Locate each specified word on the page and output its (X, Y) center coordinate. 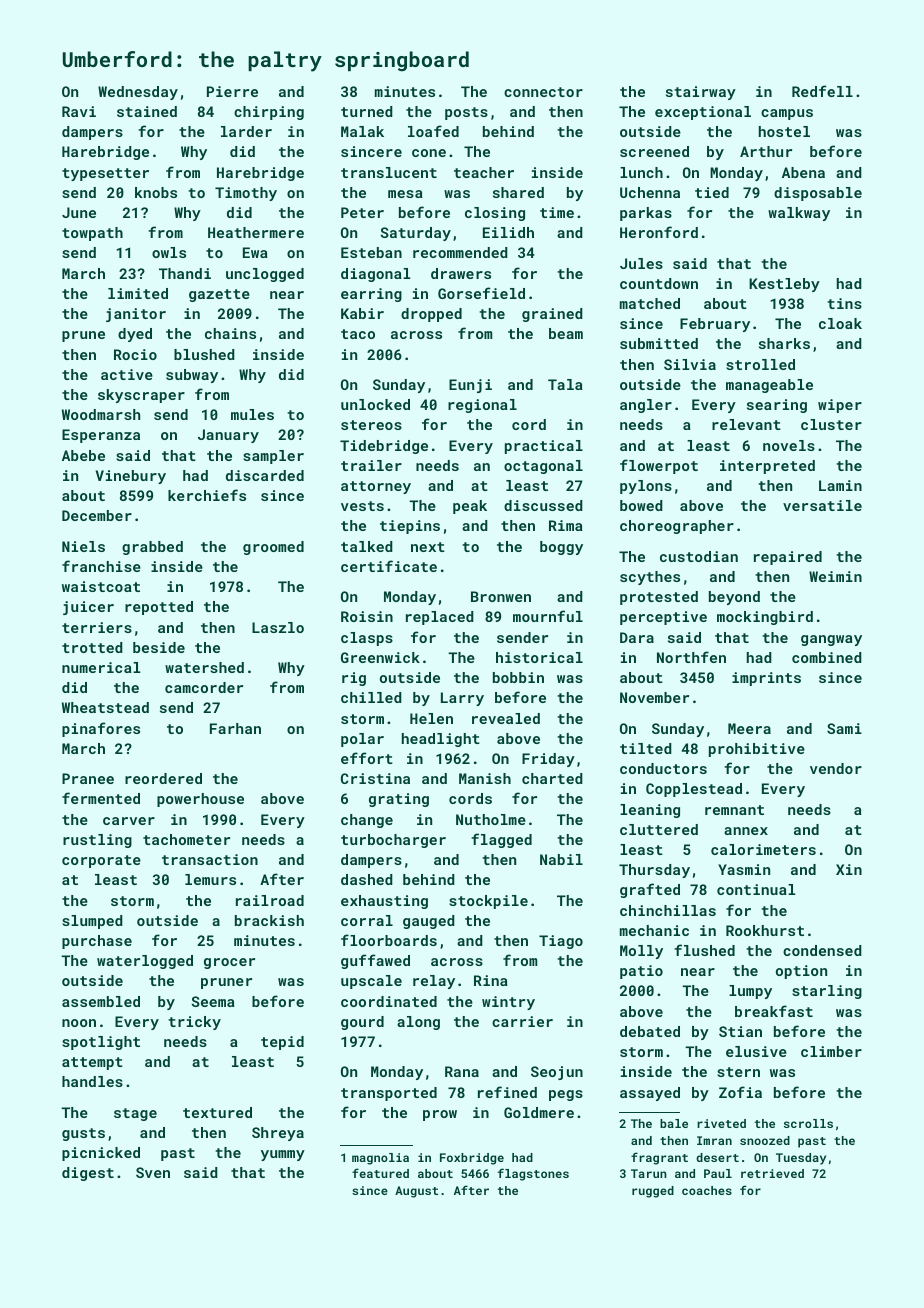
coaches (707, 1190)
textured (217, 1112)
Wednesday (138, 93)
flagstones (533, 1174)
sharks (784, 343)
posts (466, 113)
